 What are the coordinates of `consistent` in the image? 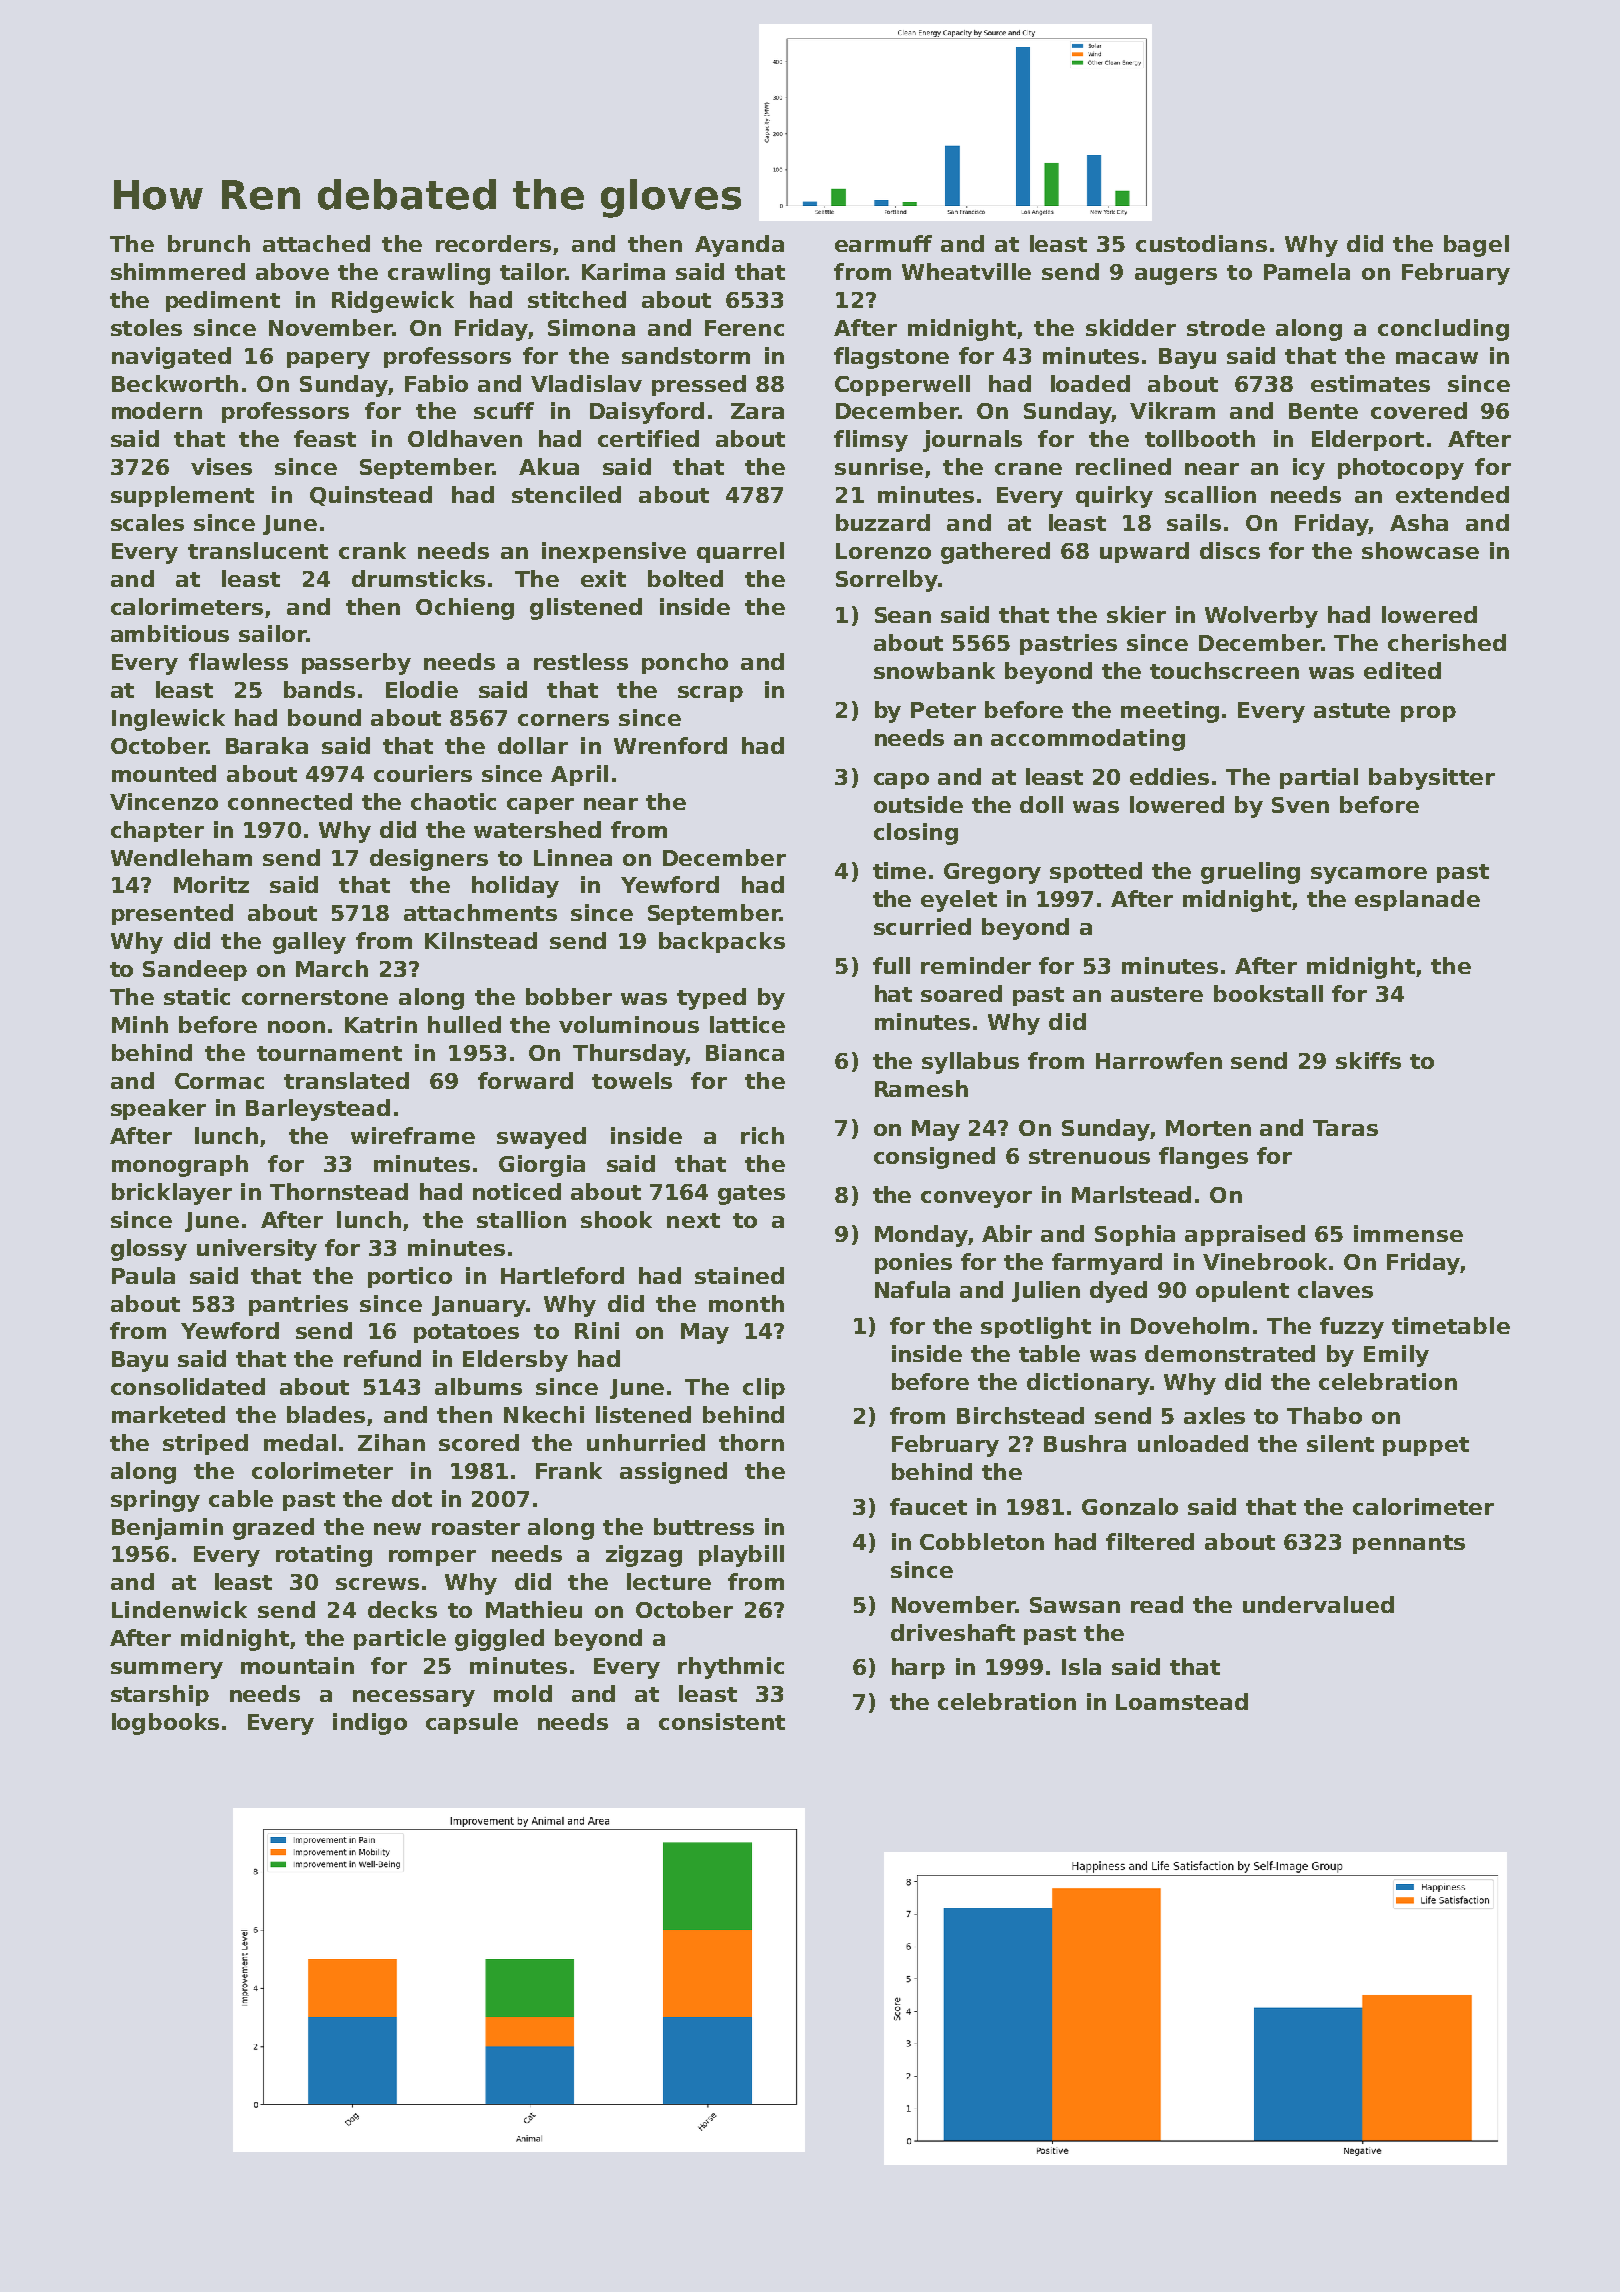 It's located at (722, 1721).
